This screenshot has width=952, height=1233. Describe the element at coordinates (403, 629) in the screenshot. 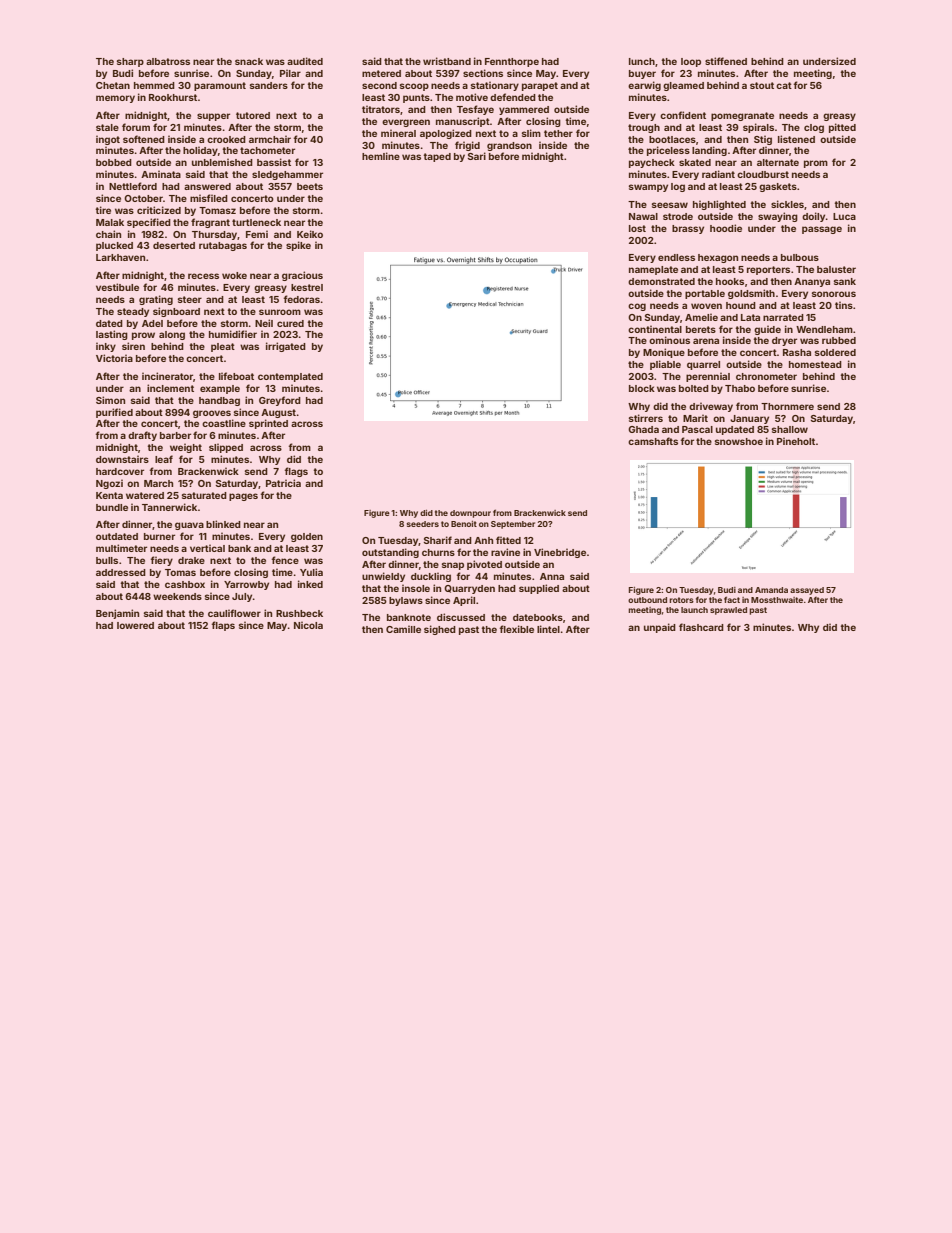

I see `Camille` at that location.
